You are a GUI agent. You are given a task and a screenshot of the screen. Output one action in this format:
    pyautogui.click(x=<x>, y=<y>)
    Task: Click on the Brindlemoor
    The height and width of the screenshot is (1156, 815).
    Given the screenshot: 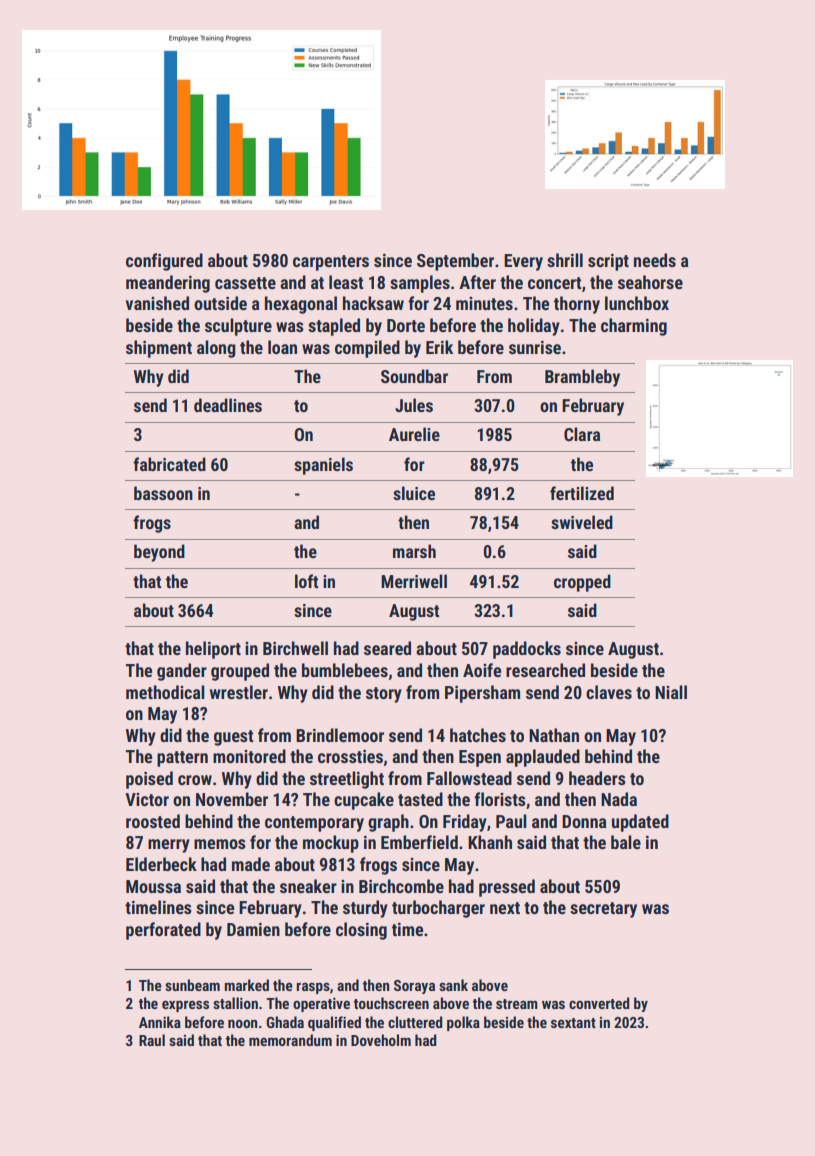 What is the action you would take?
    pyautogui.click(x=340, y=735)
